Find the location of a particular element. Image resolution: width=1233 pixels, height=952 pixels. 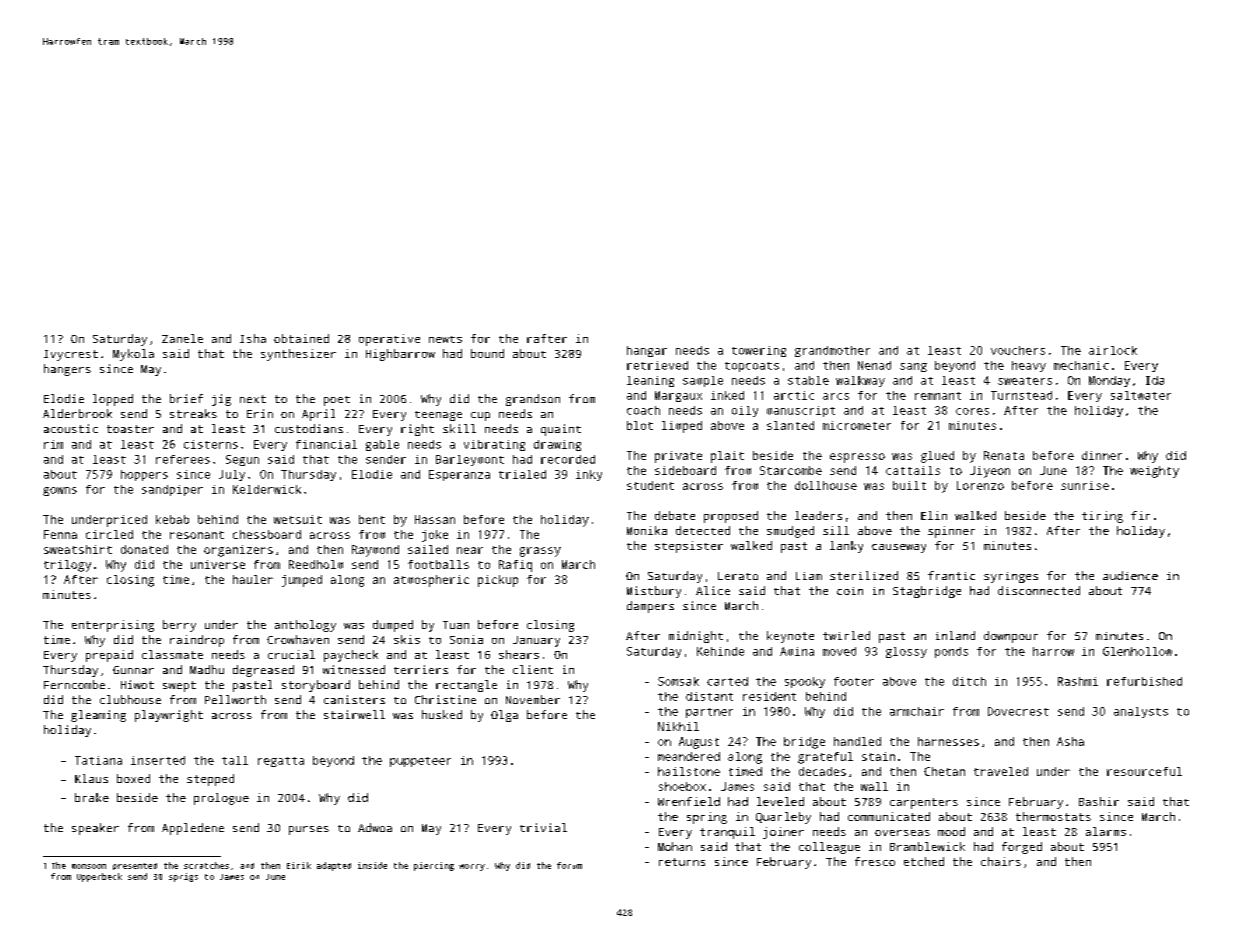

poet is located at coordinates (337, 401).
